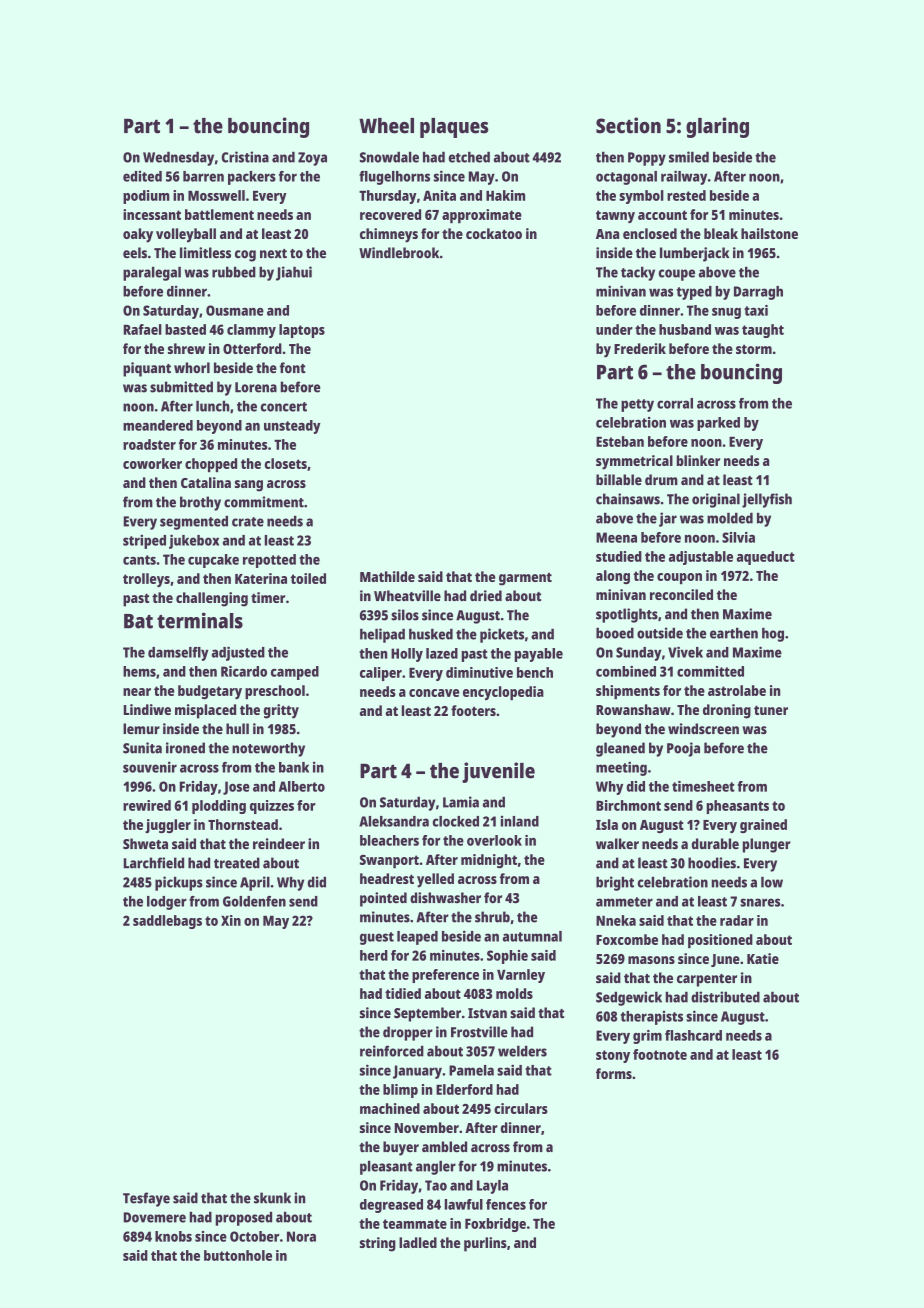 The width and height of the screenshot is (924, 1308). What do you see at coordinates (173, 1236) in the screenshot?
I see `knobs` at bounding box center [173, 1236].
